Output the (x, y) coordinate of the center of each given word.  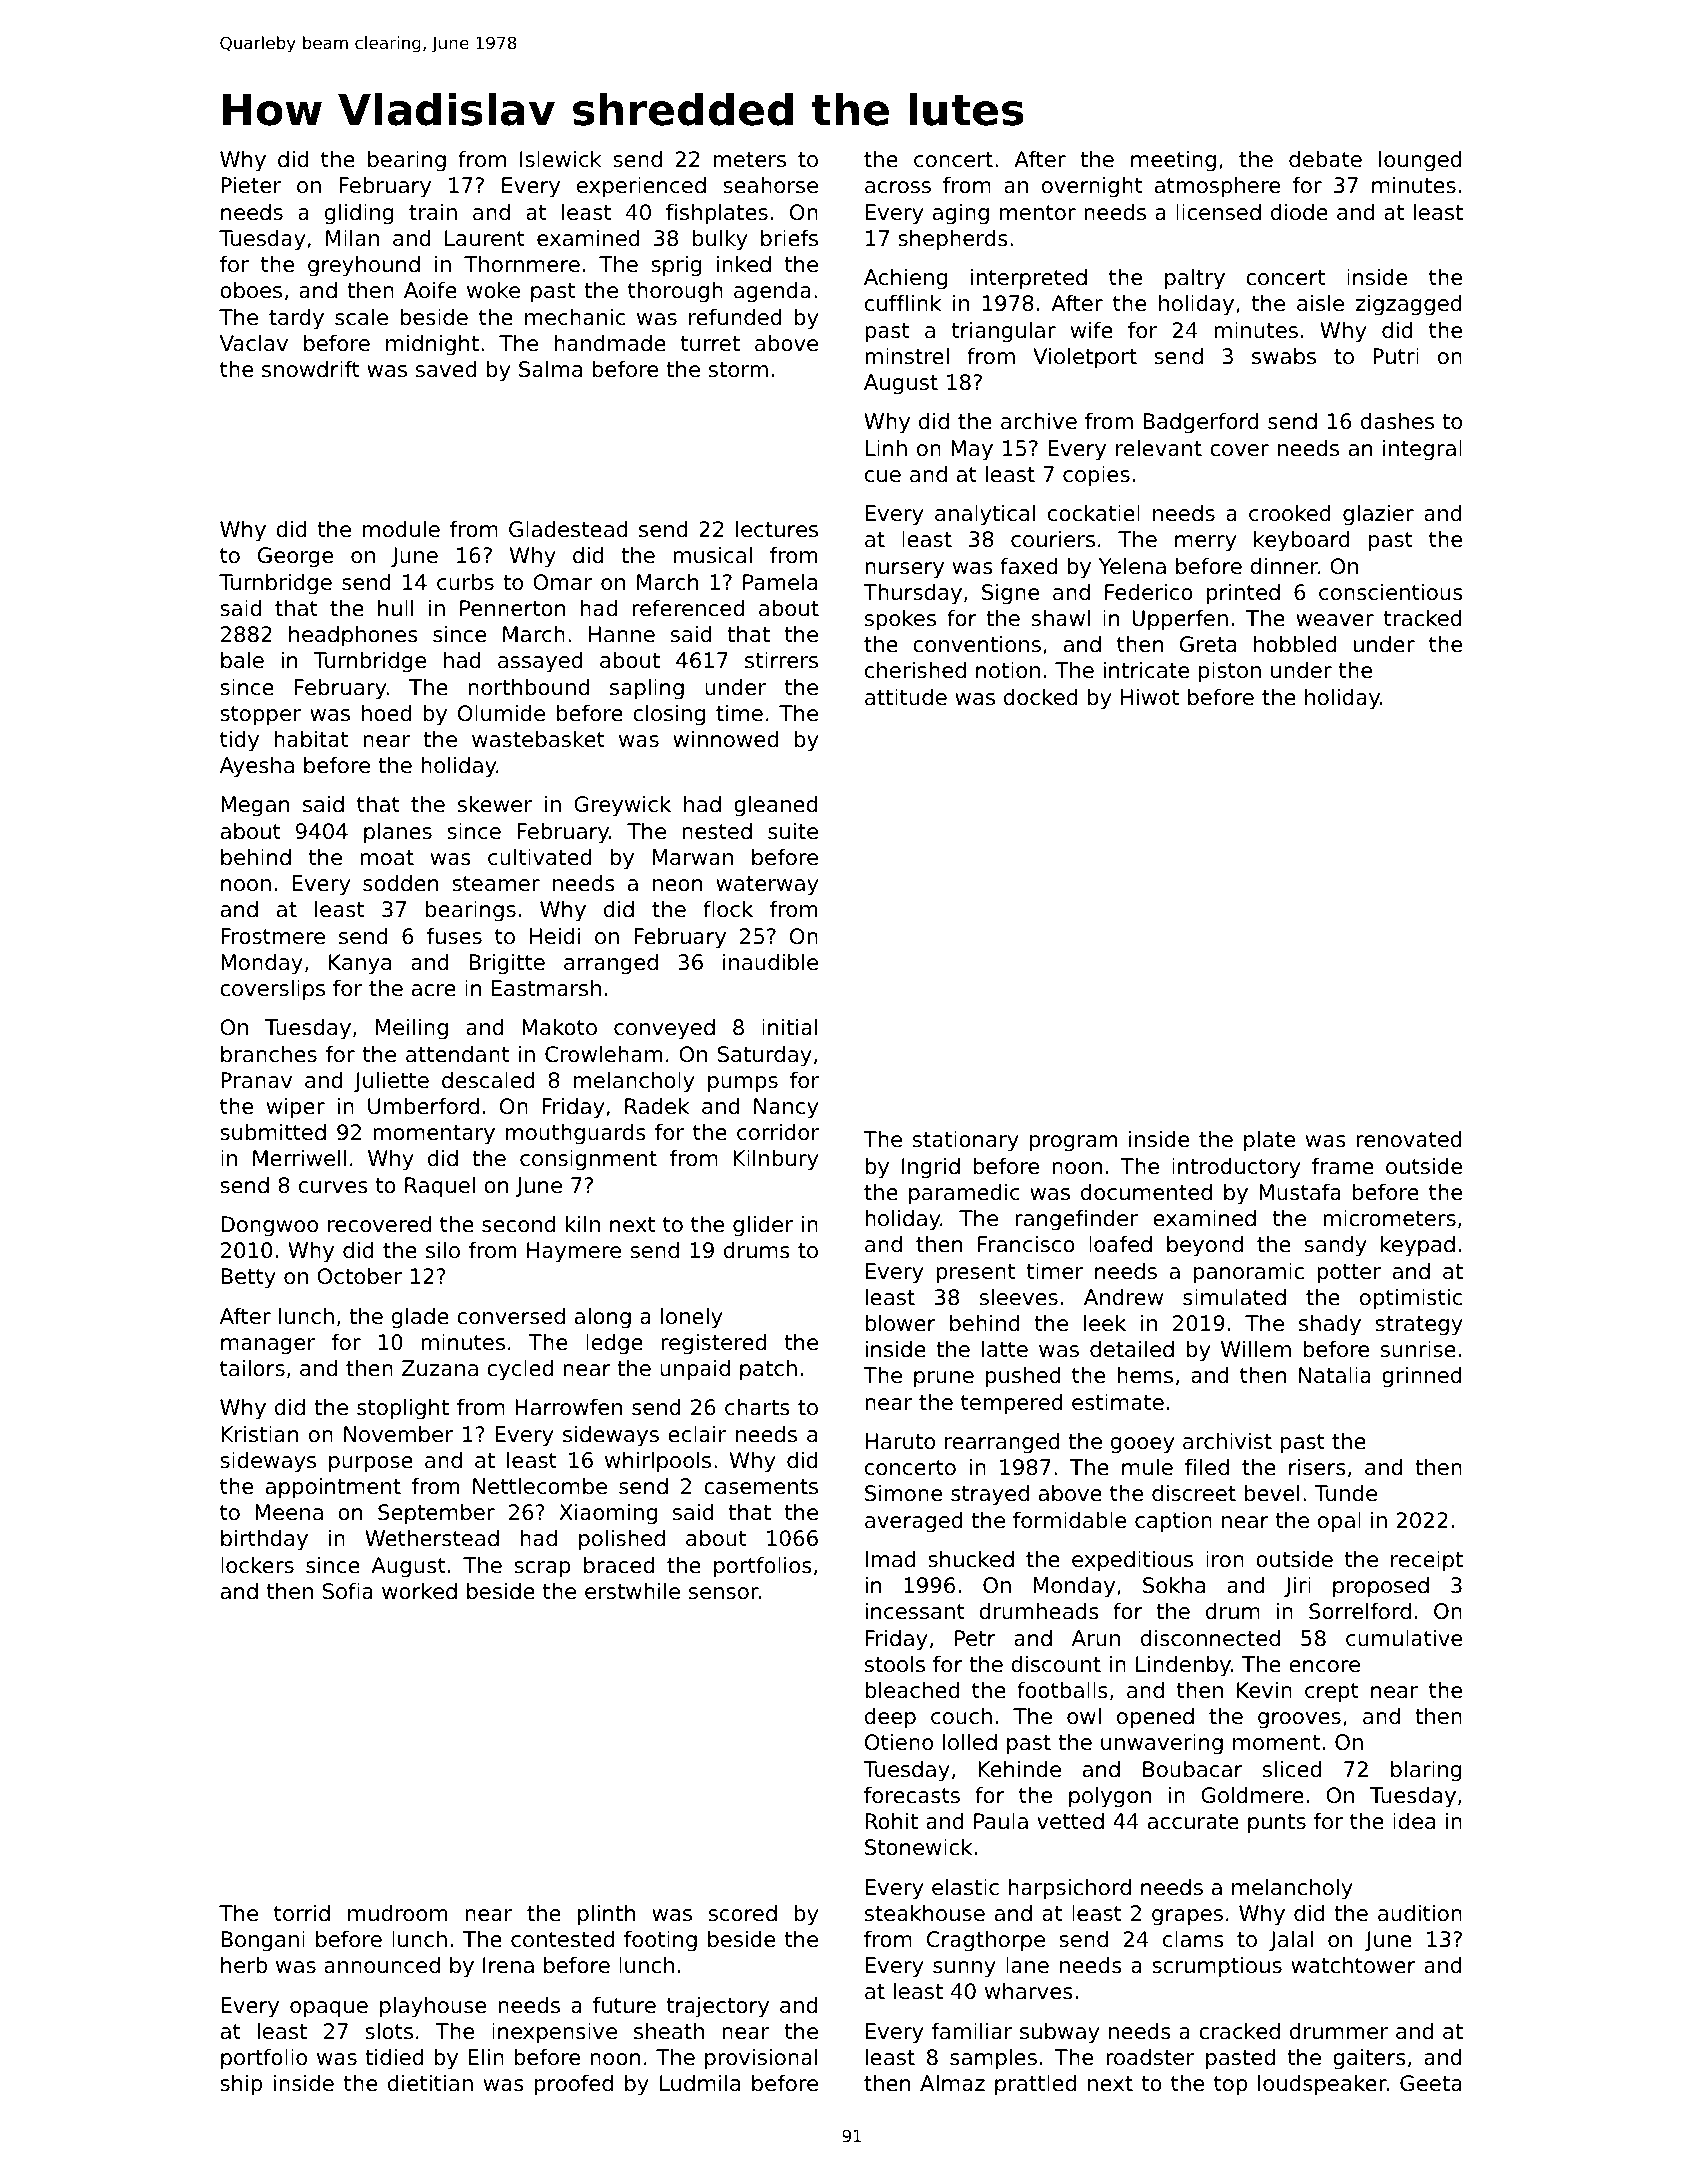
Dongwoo (269, 1226)
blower (900, 1323)
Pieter (251, 185)
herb (244, 1965)
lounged (1420, 161)
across (898, 187)
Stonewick (918, 1847)
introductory (1236, 1168)
